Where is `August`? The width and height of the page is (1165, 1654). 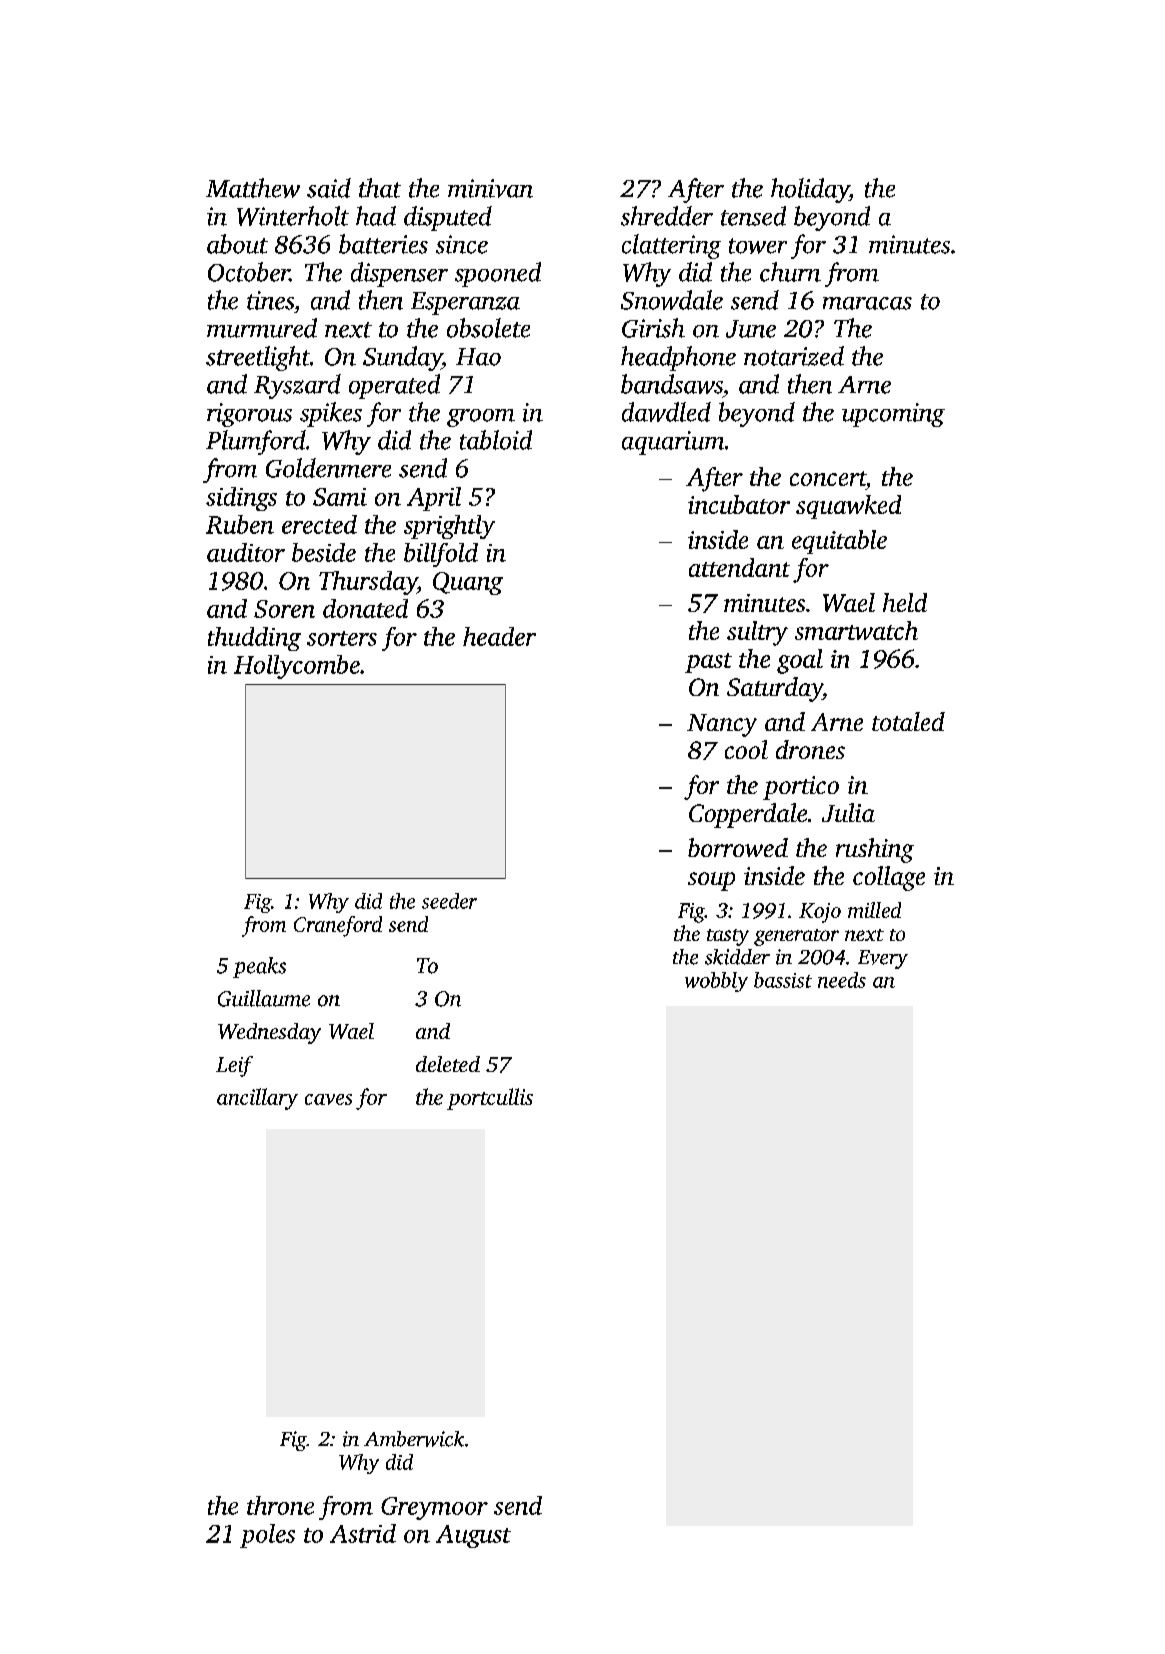
August is located at coordinates (473, 1536).
